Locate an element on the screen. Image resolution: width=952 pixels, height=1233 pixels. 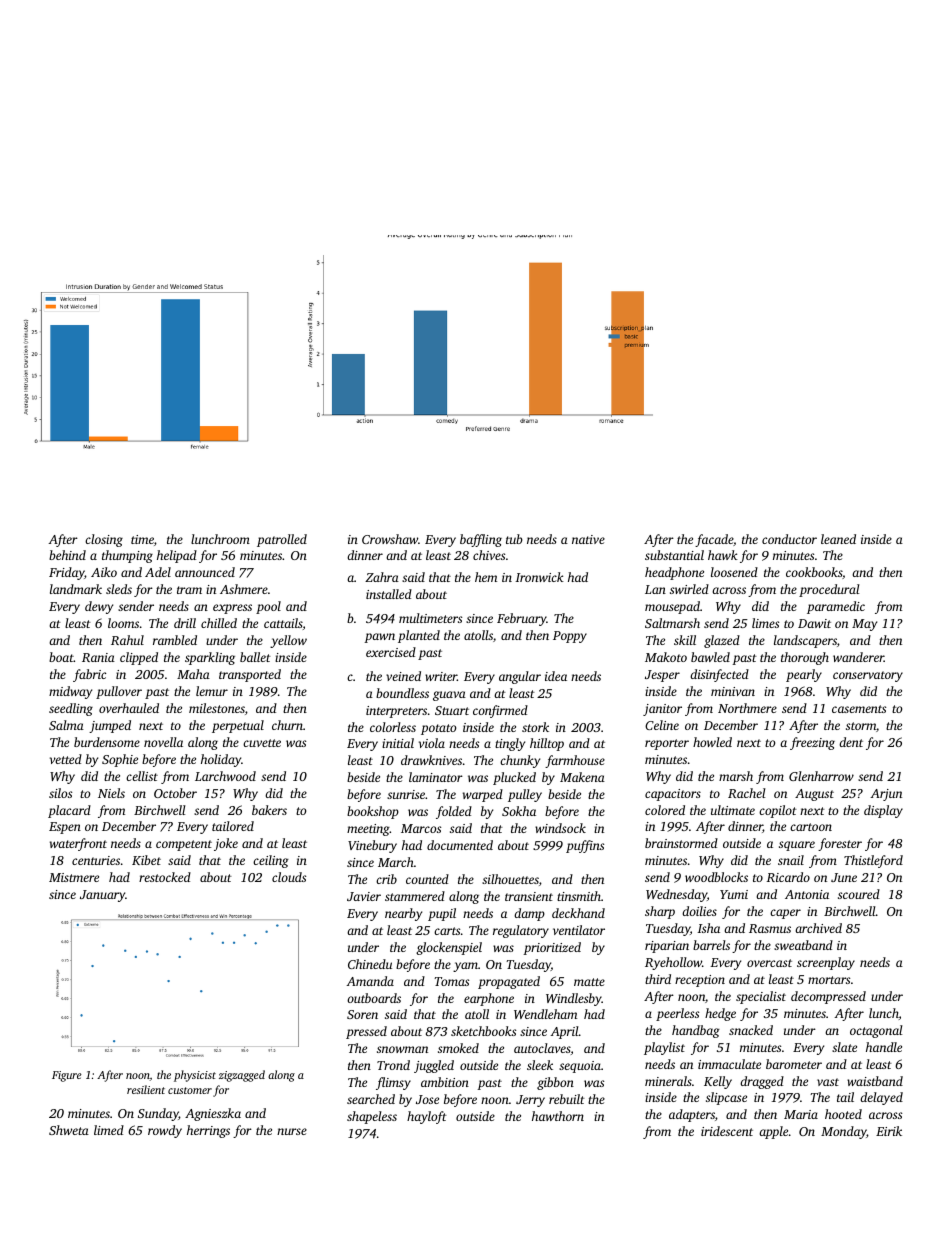
minivan is located at coordinates (733, 691).
